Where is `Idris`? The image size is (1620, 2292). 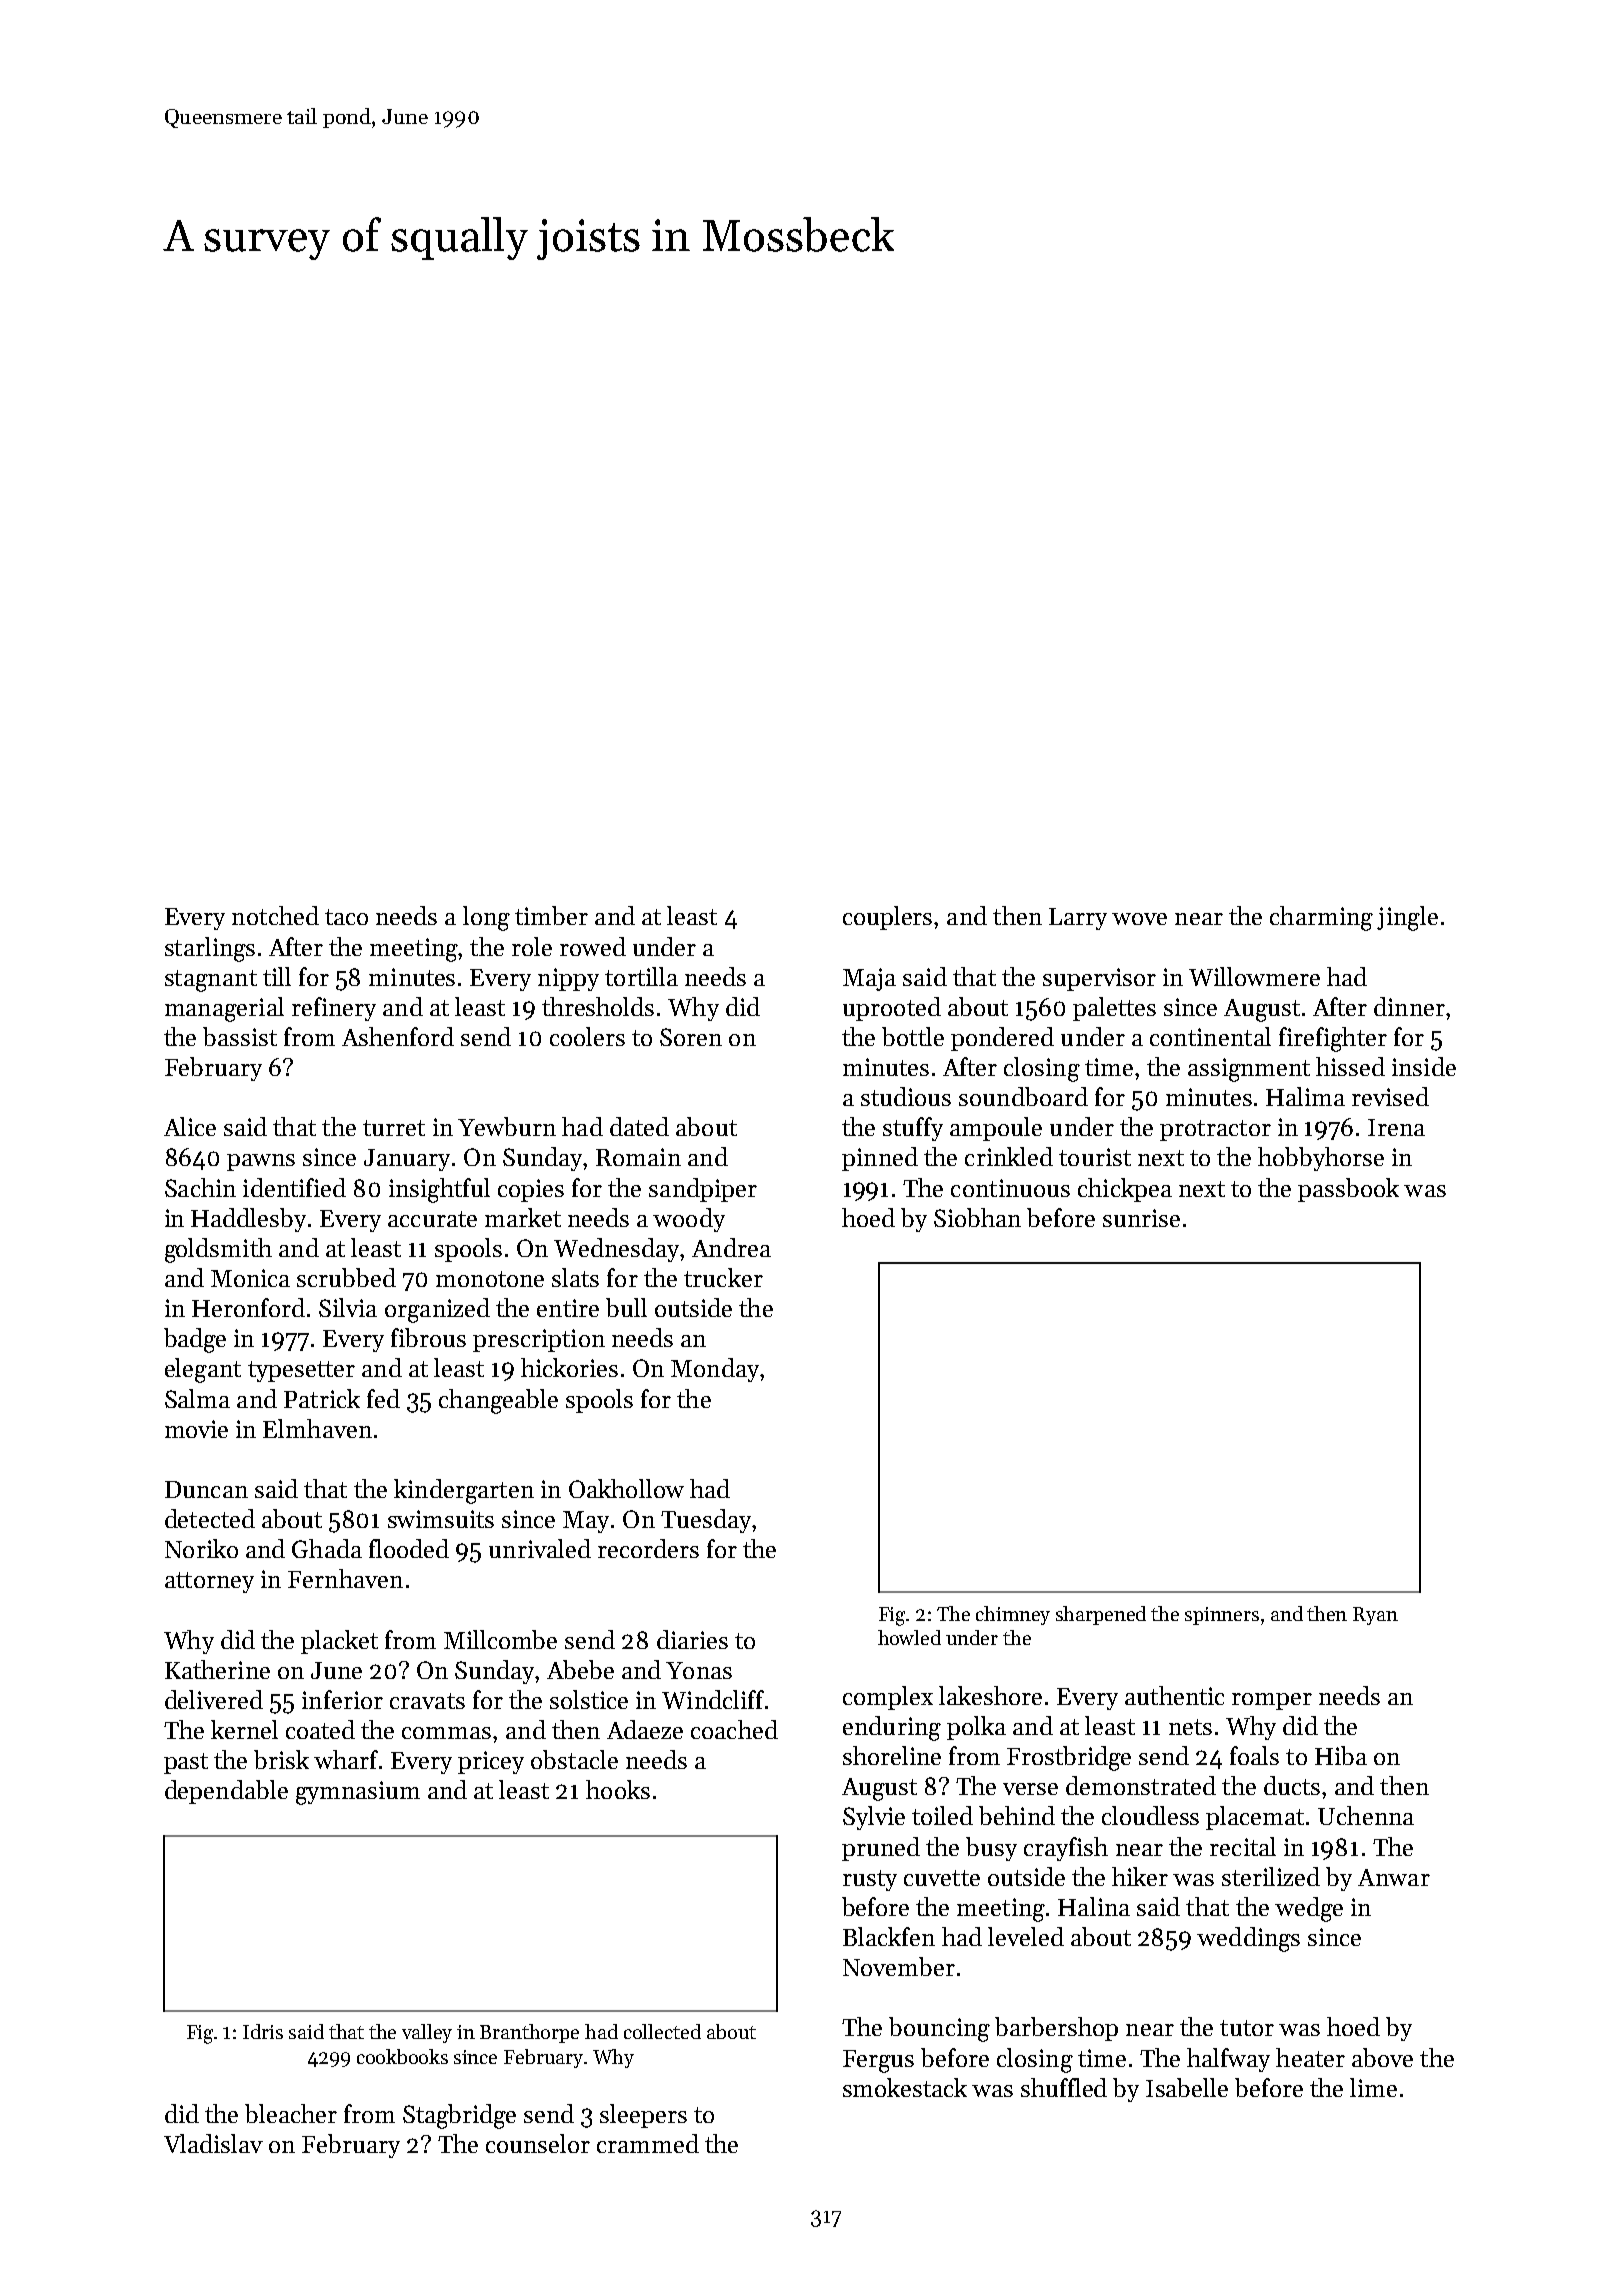
Idris is located at coordinates (263, 2031).
